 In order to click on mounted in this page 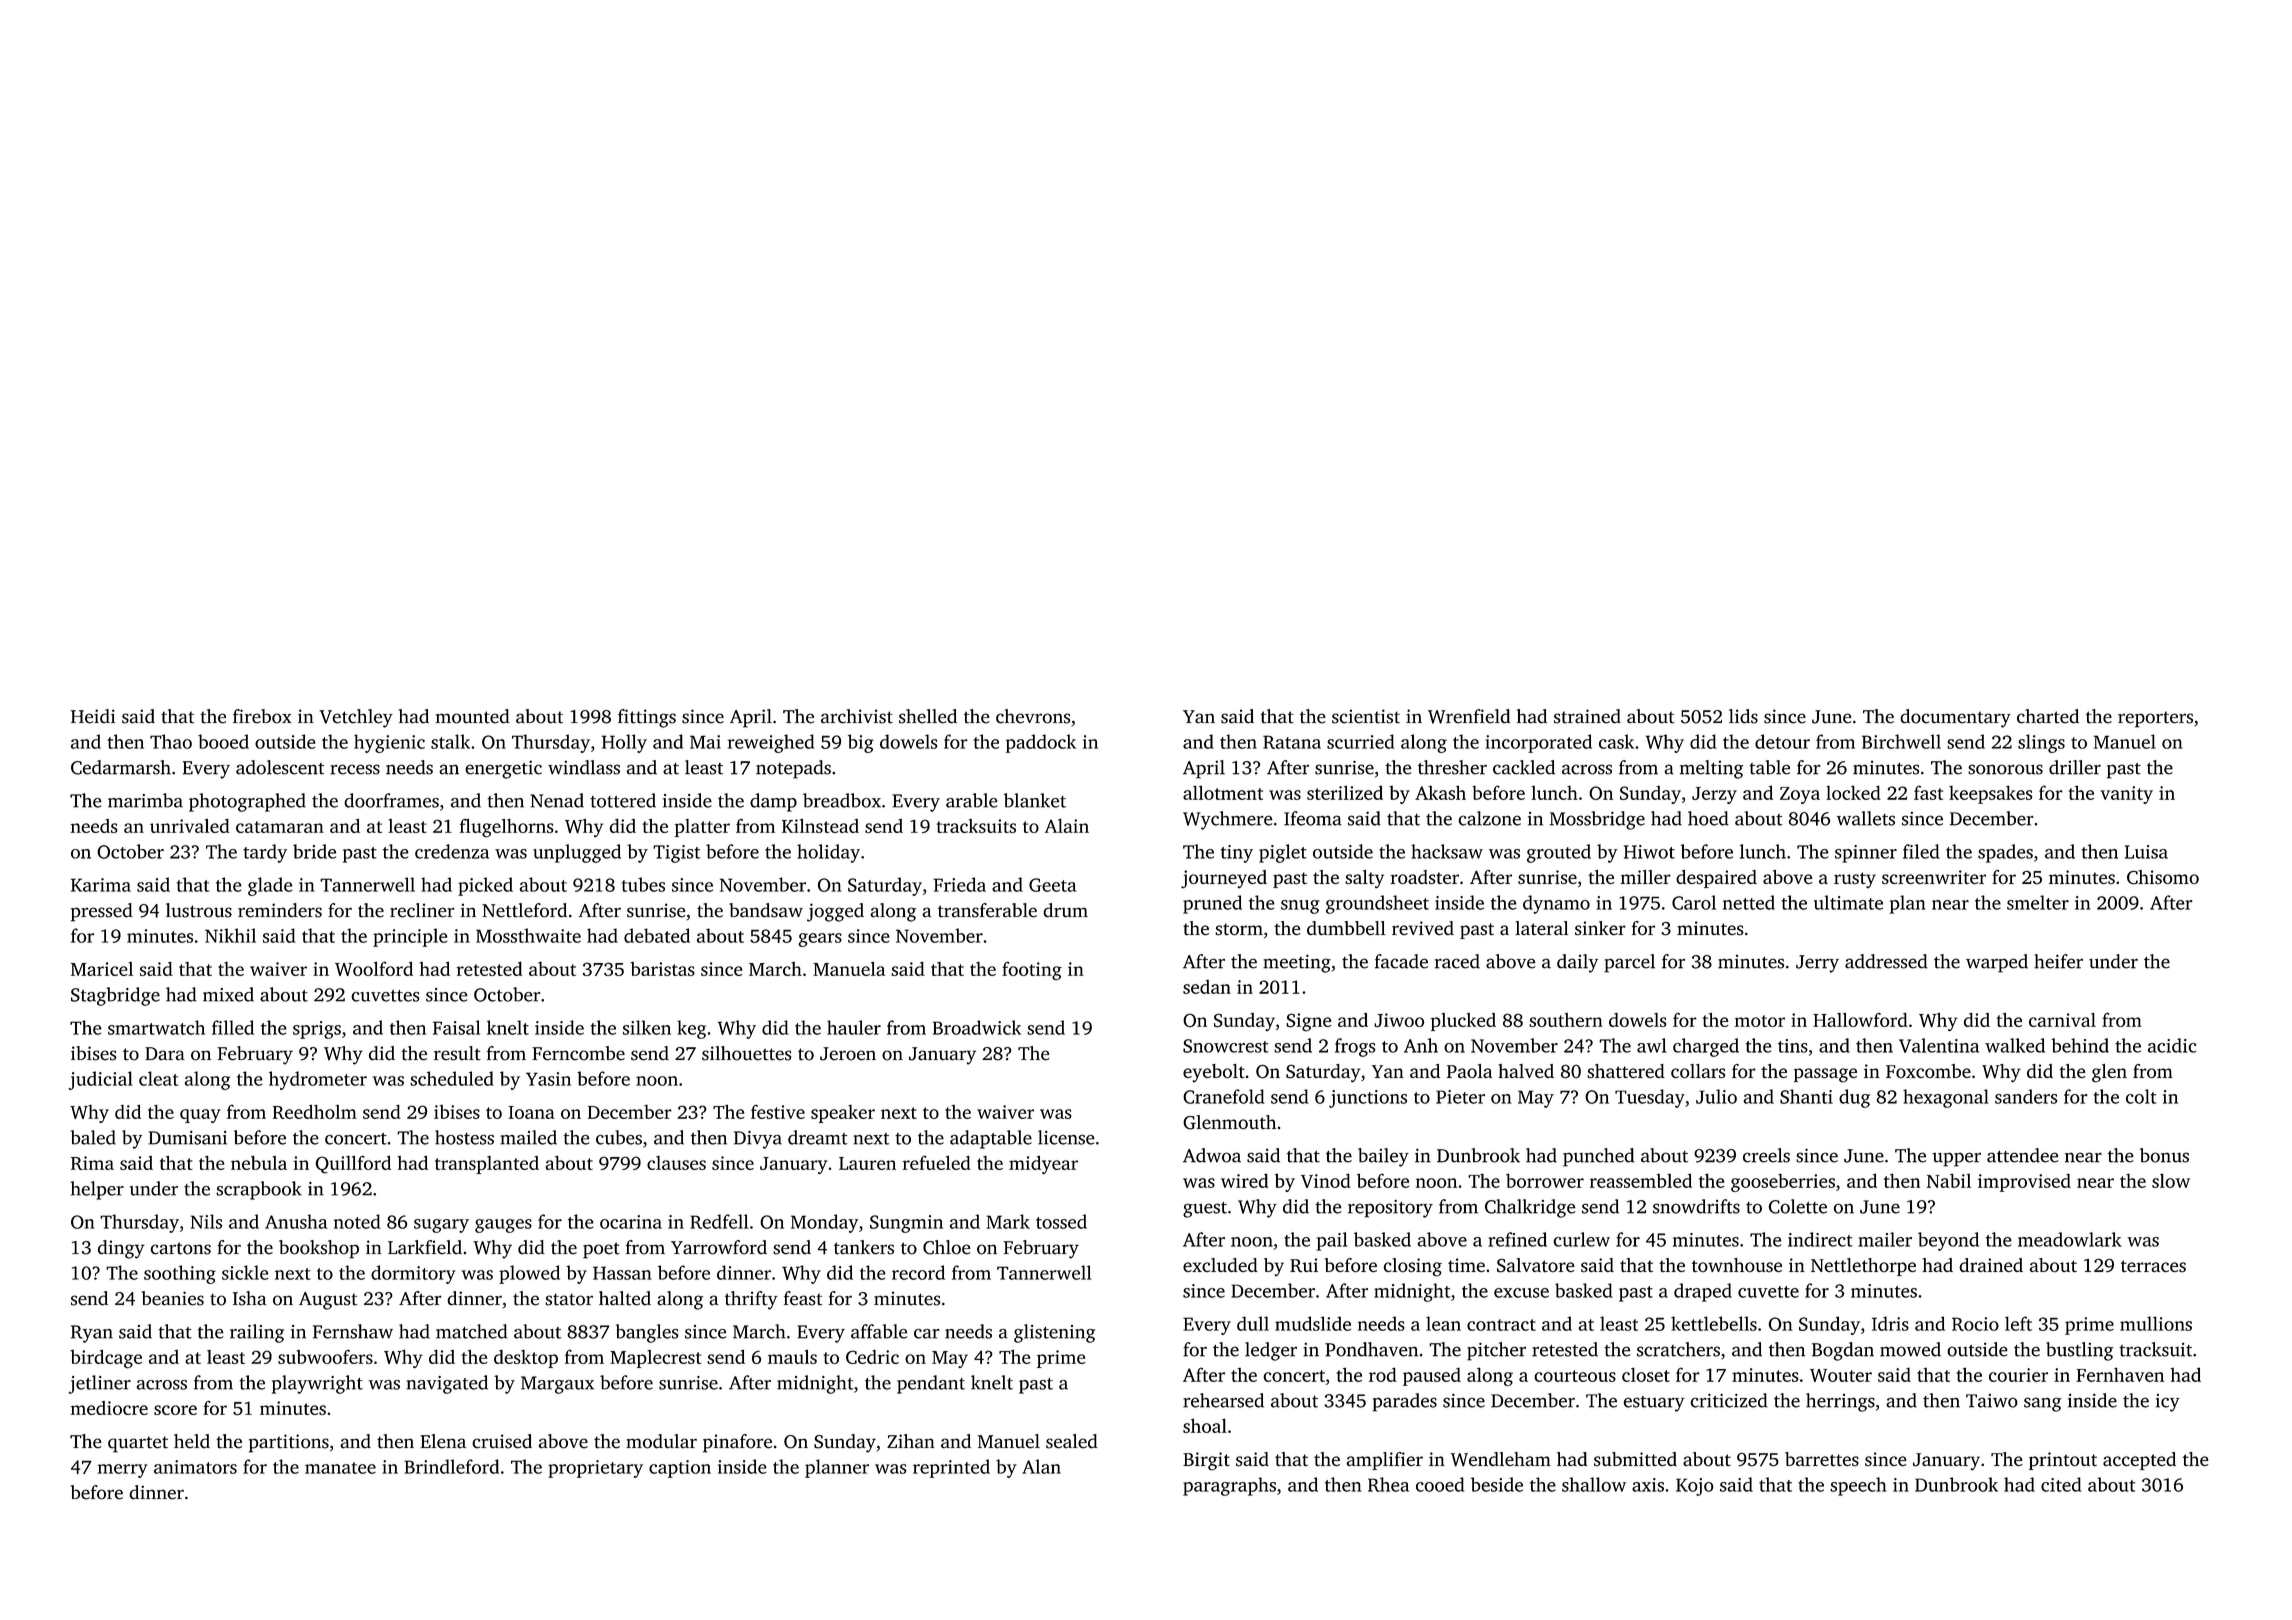, I will do `click(472, 716)`.
